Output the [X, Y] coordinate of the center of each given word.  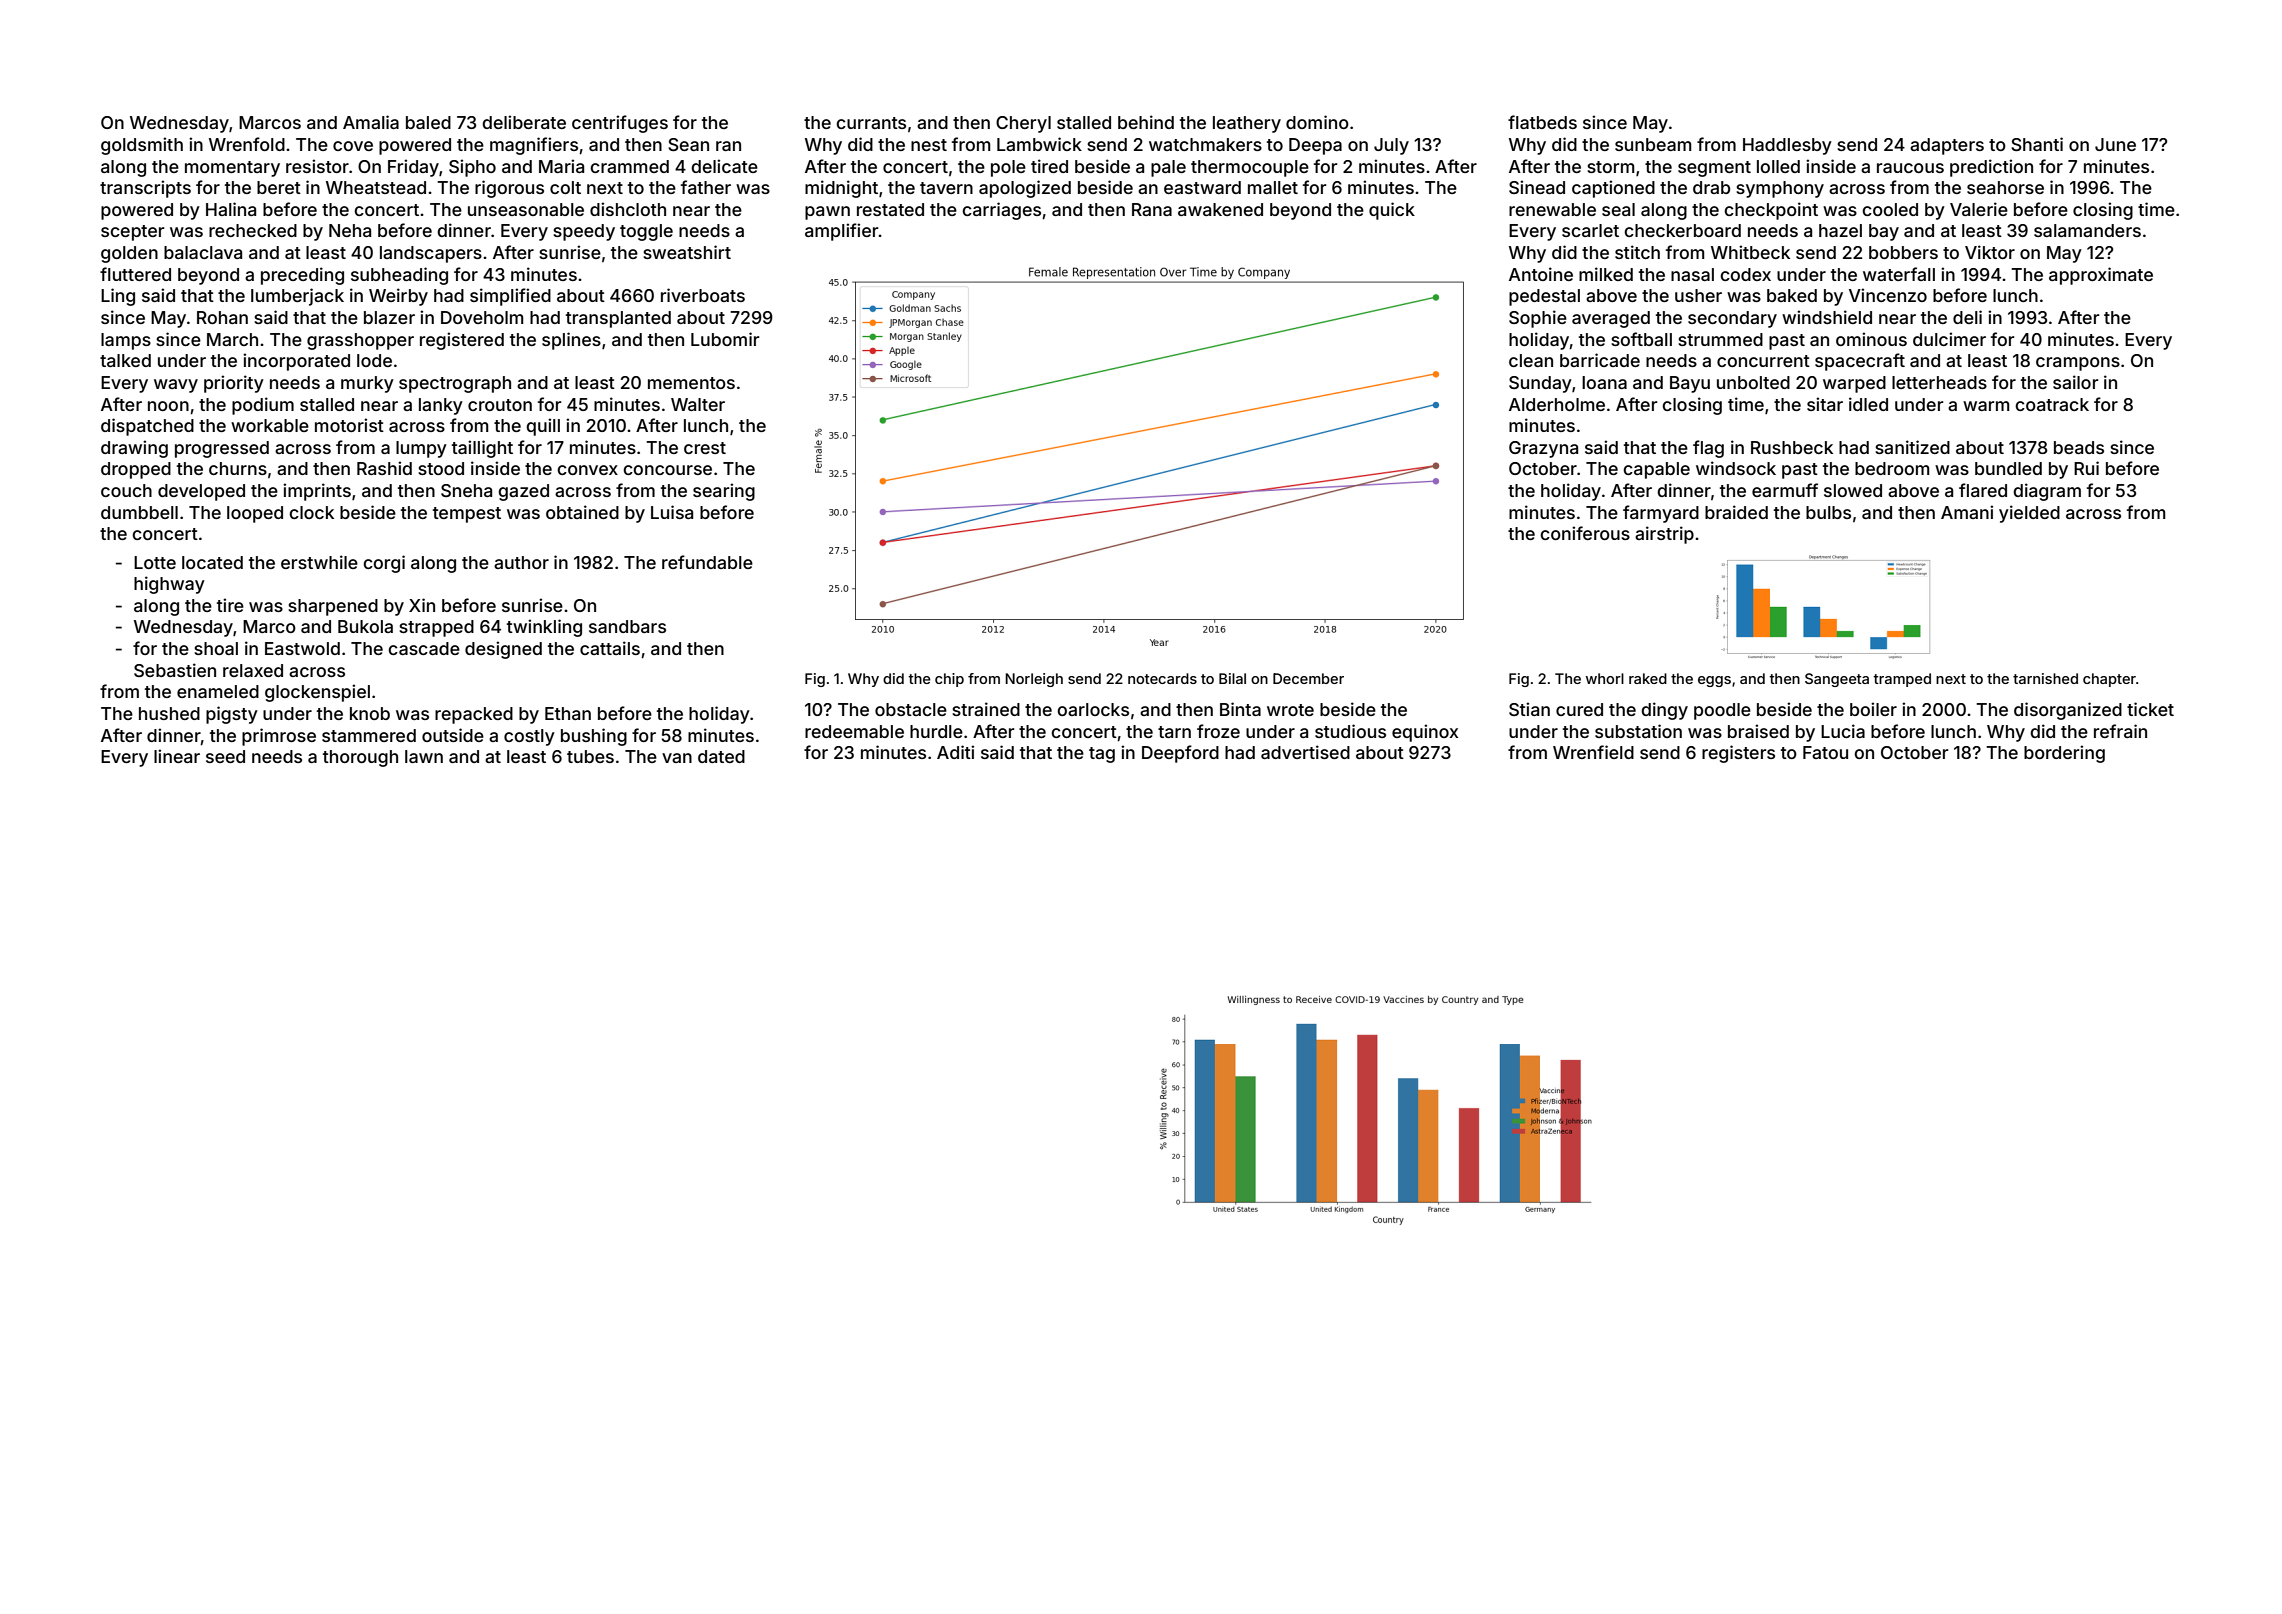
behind [1146, 122]
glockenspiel [317, 693]
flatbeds [1542, 122]
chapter [2109, 680]
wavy [176, 386]
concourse [667, 470]
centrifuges [620, 124]
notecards [1162, 678]
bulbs [1828, 512]
